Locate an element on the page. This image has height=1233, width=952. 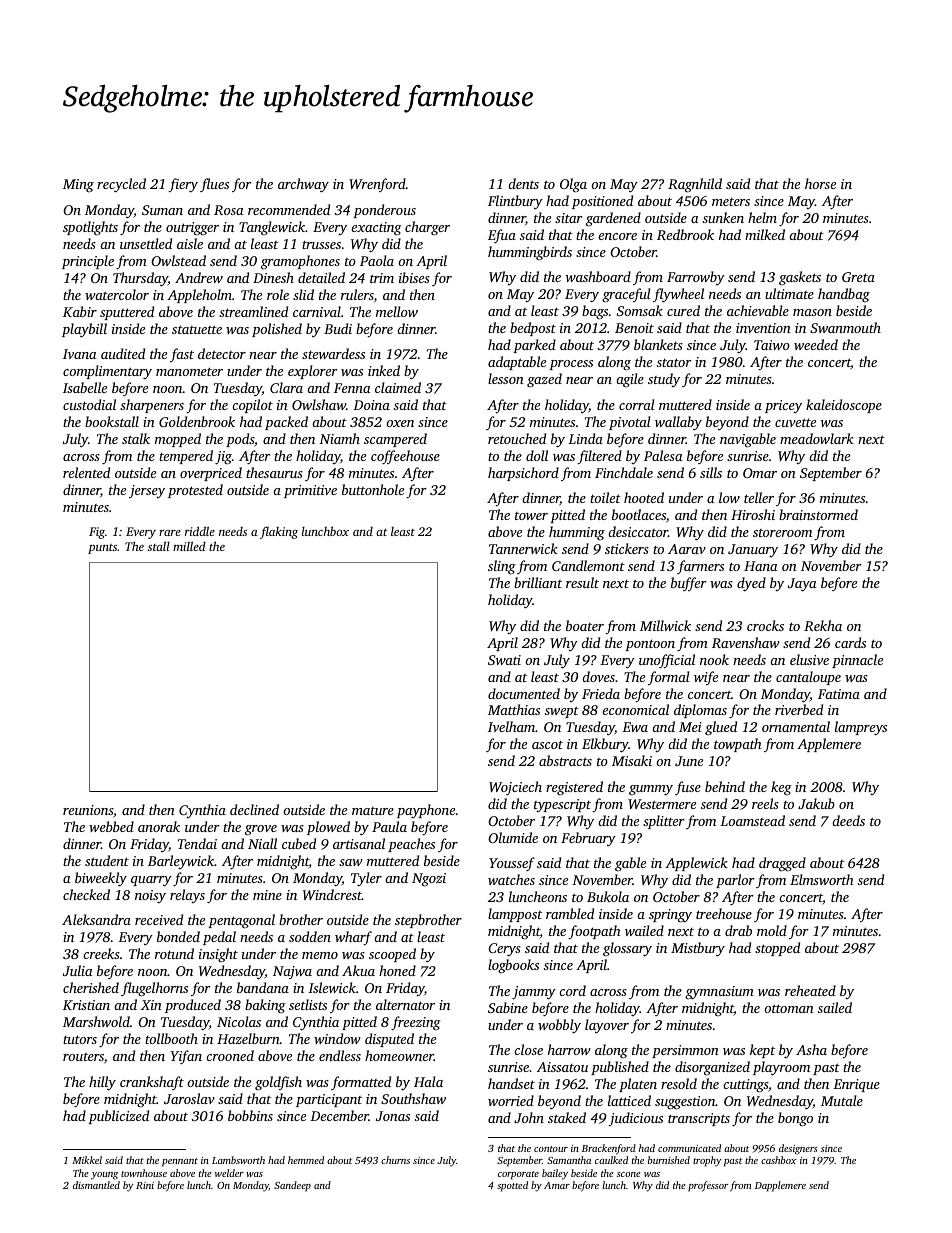
punts is located at coordinates (102, 549).
